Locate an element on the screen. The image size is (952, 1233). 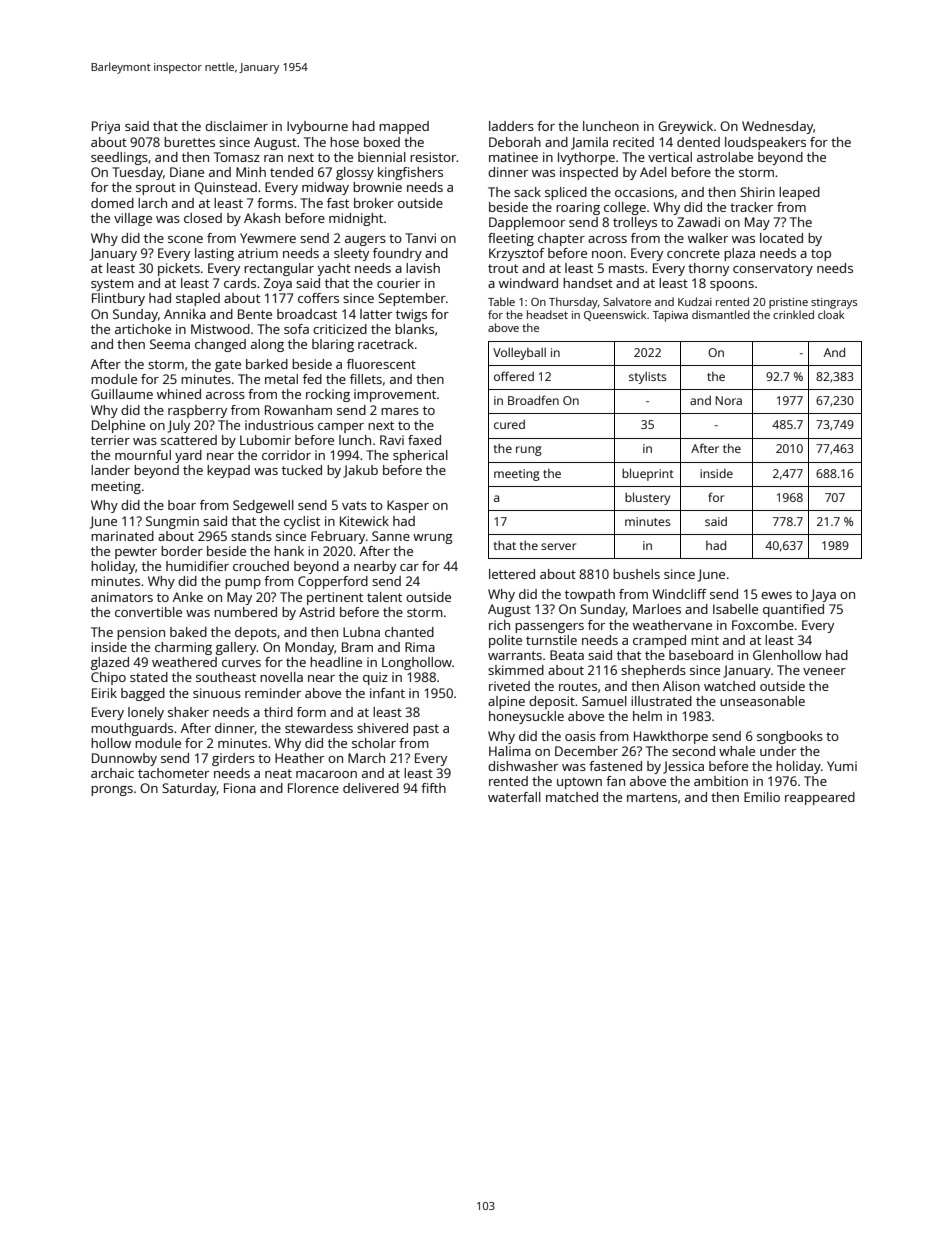
spoons is located at coordinates (732, 286).
